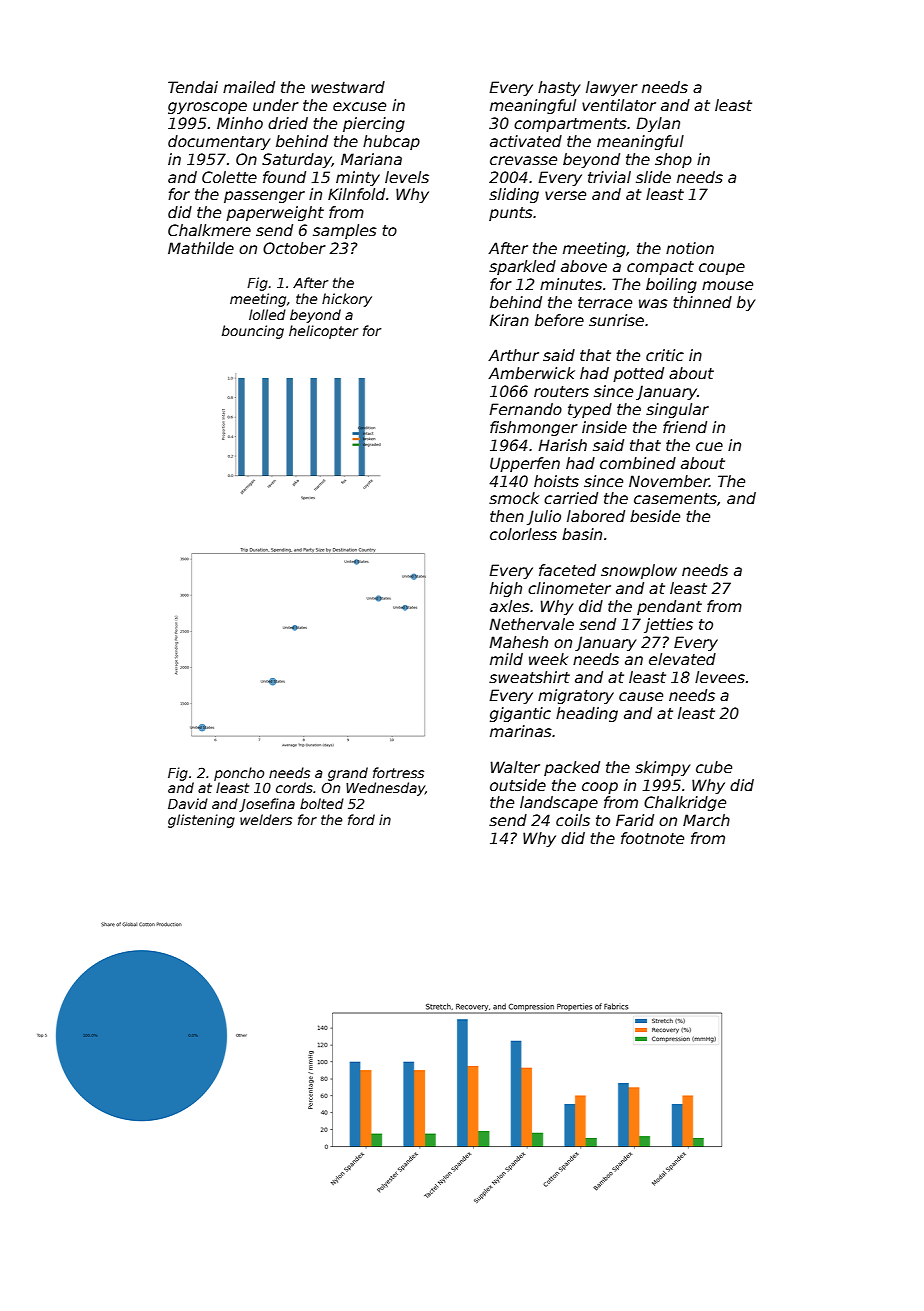 This screenshot has width=924, height=1311. I want to click on Chalkmere, so click(209, 230).
